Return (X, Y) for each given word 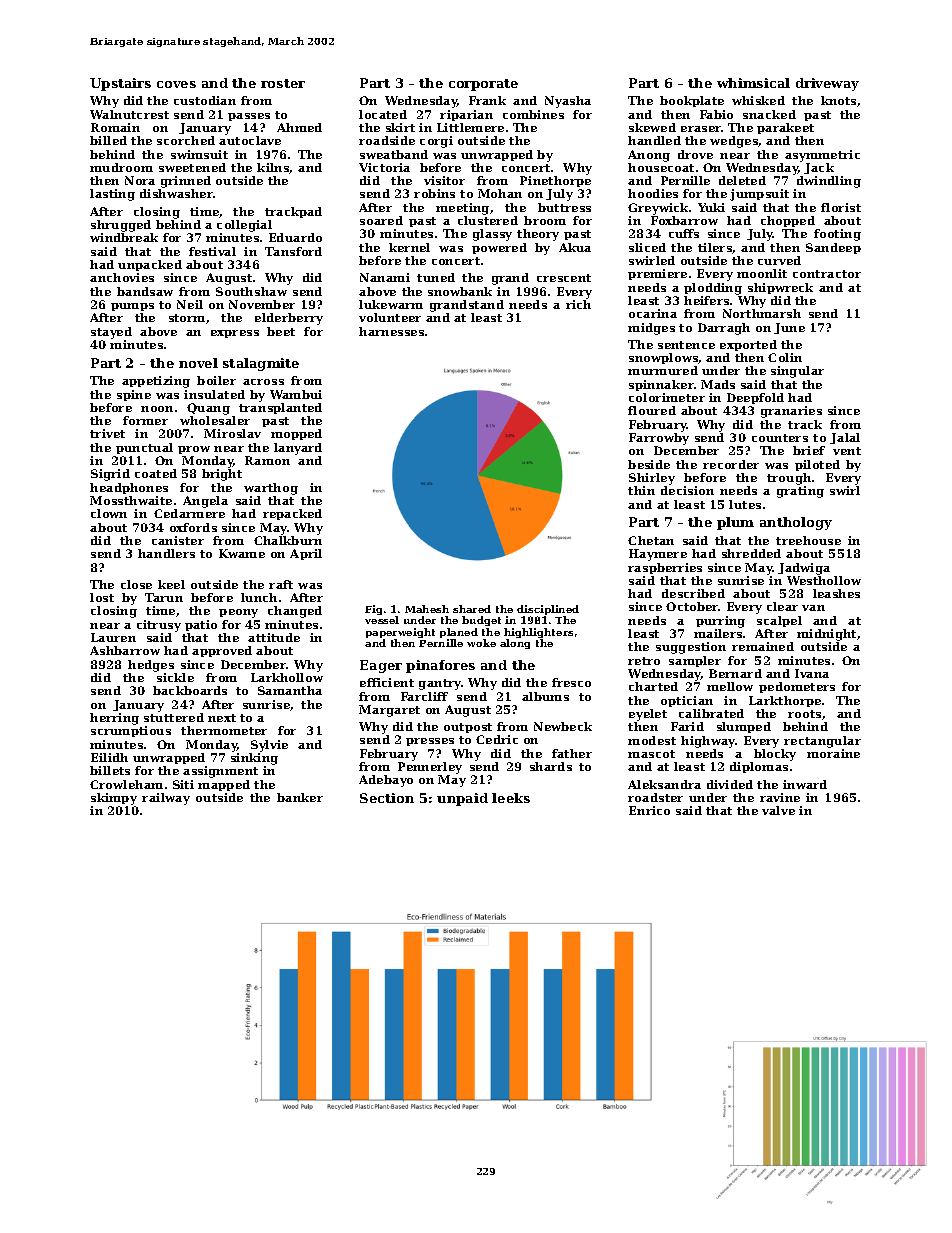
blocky (775, 755)
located (383, 114)
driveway (827, 84)
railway (166, 799)
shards (551, 766)
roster (283, 83)
